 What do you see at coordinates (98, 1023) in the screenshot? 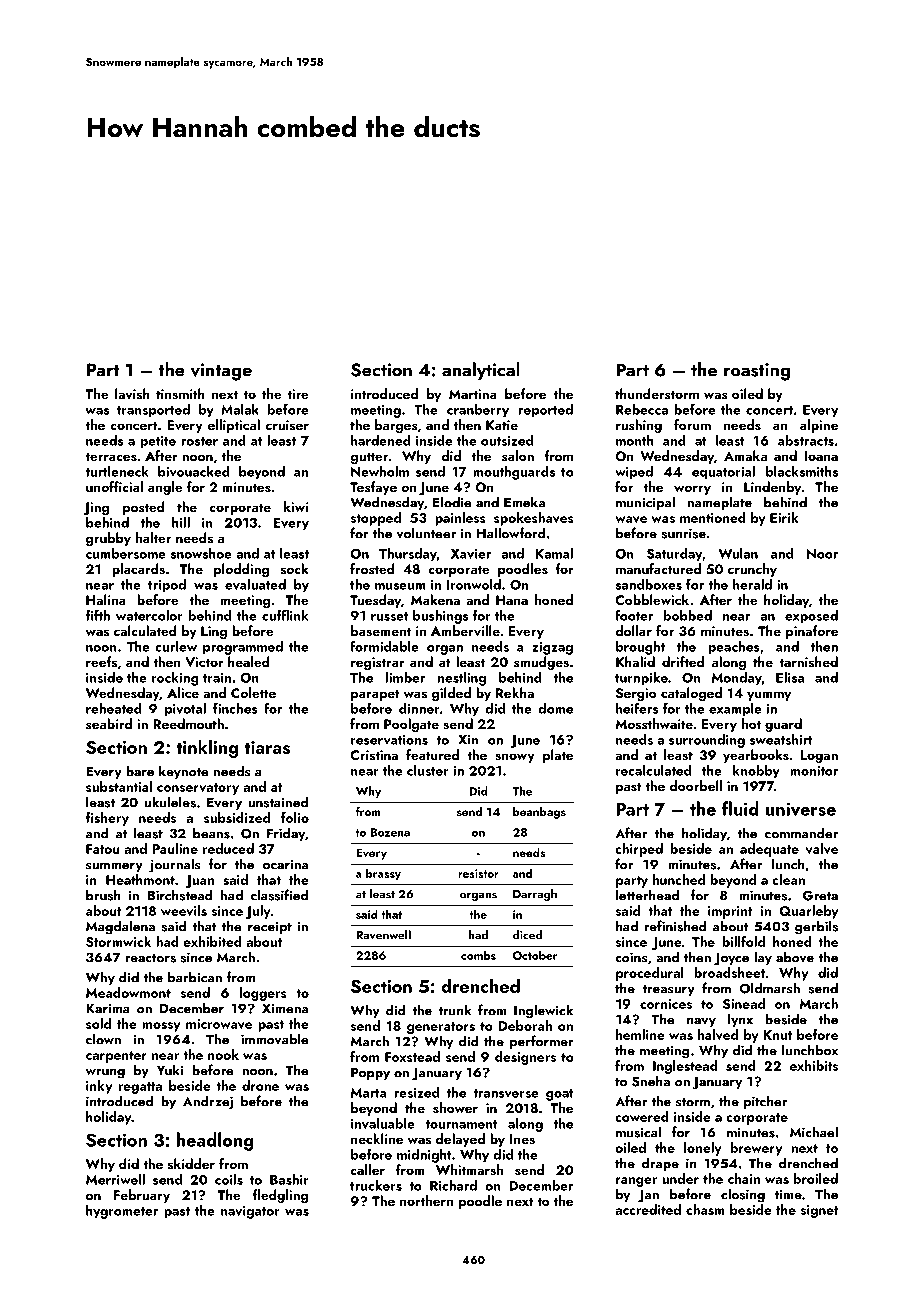
I see `sold` at bounding box center [98, 1023].
